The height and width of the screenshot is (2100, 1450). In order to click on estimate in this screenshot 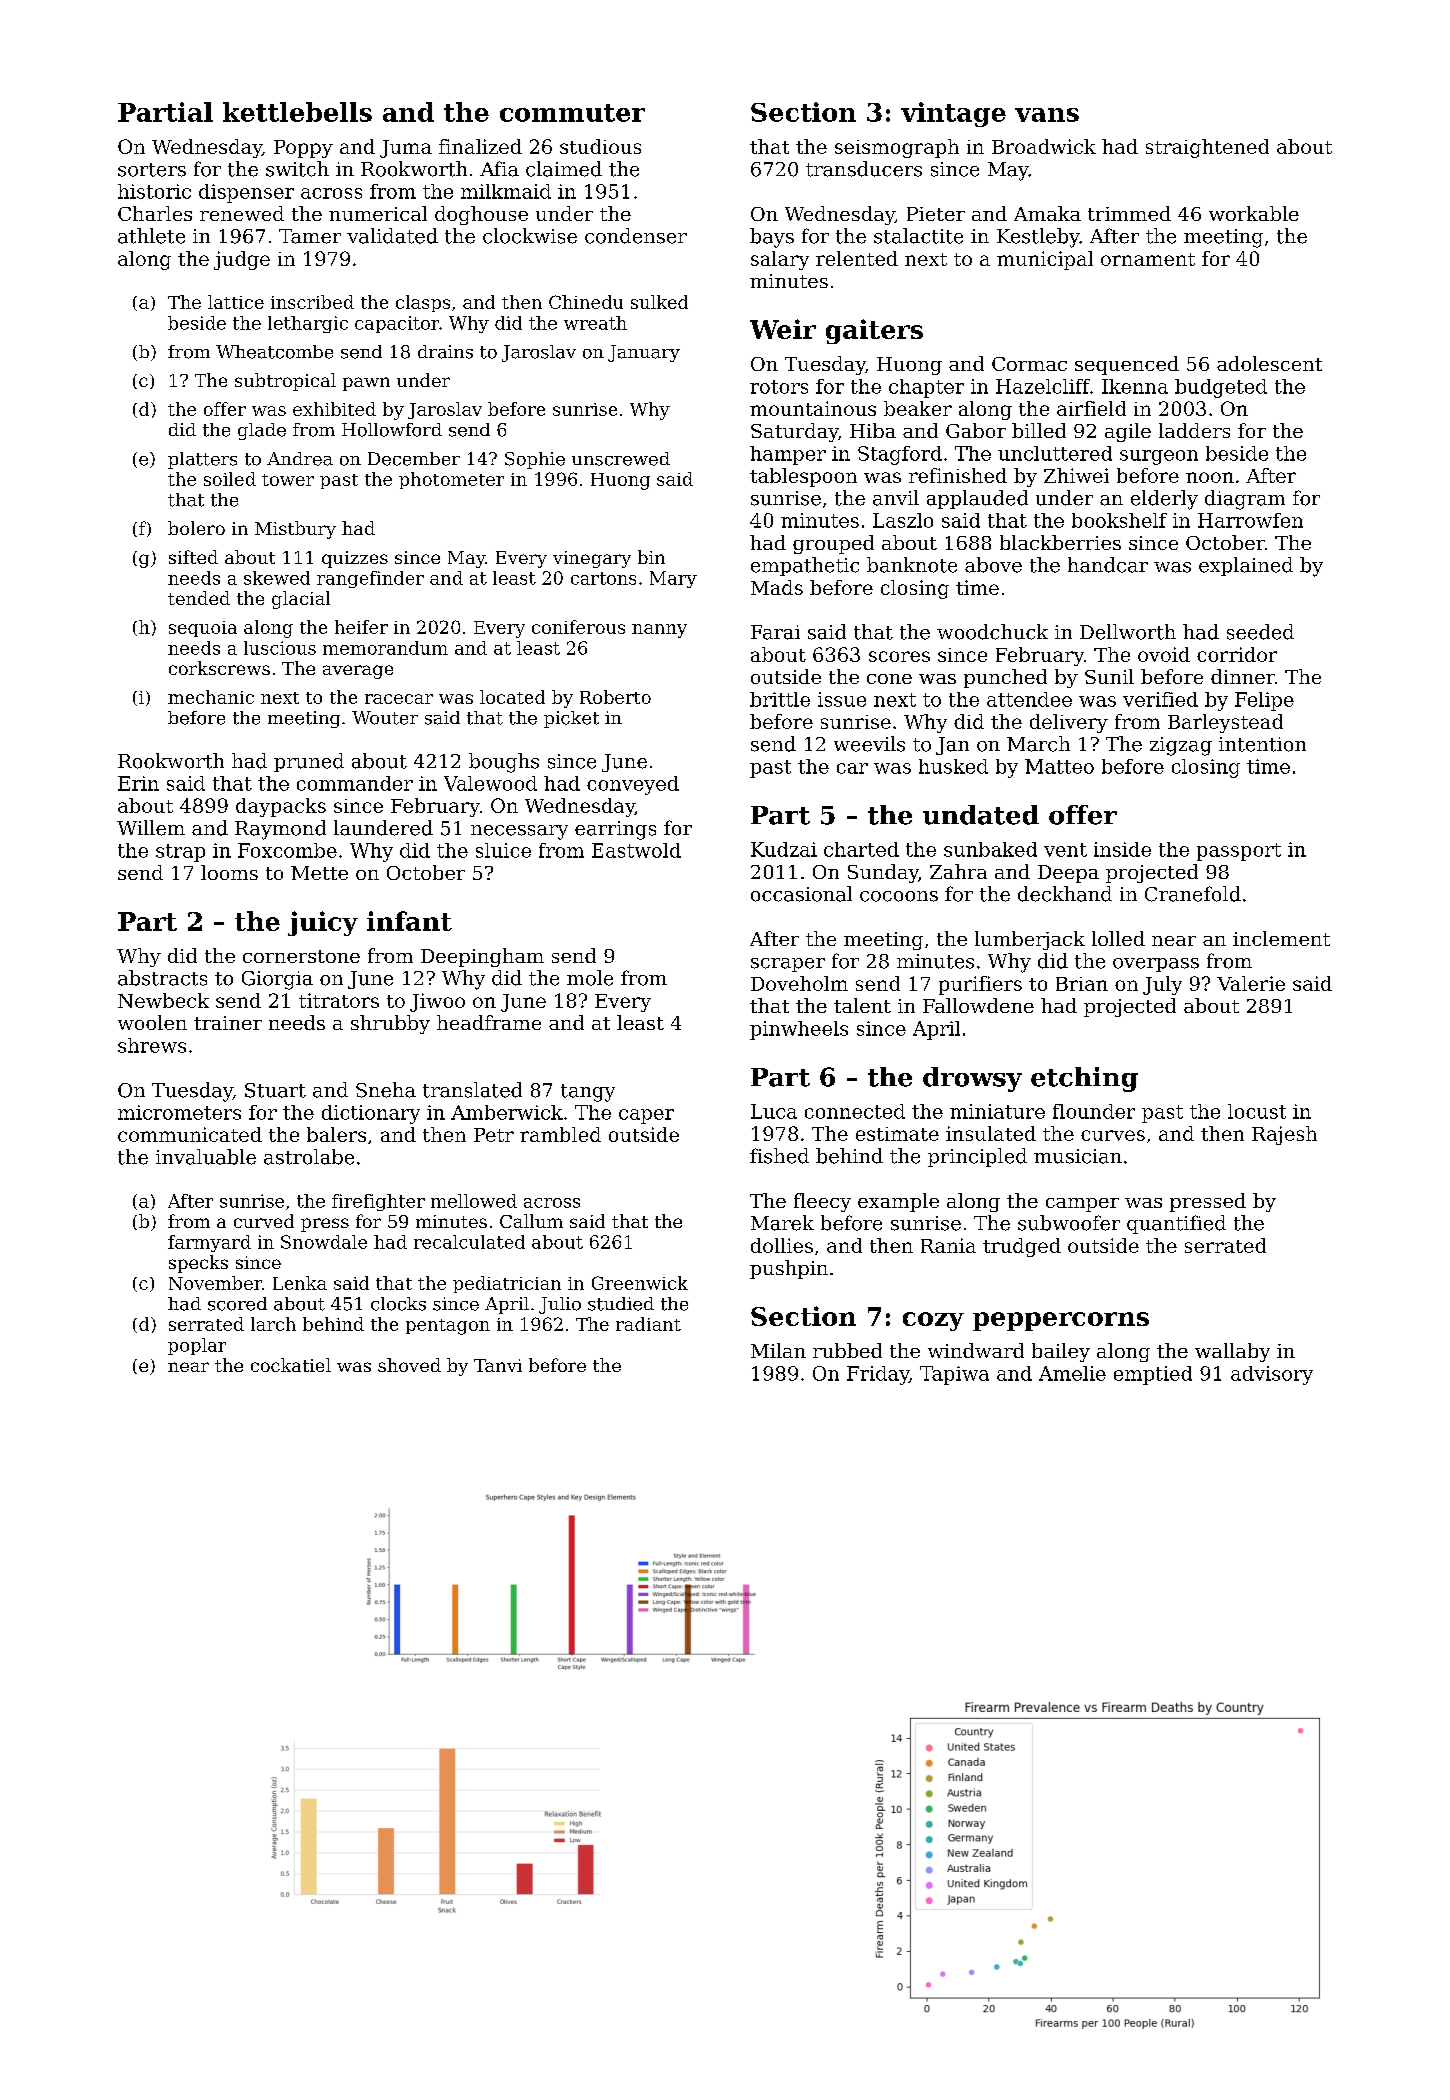, I will do `click(897, 1134)`.
